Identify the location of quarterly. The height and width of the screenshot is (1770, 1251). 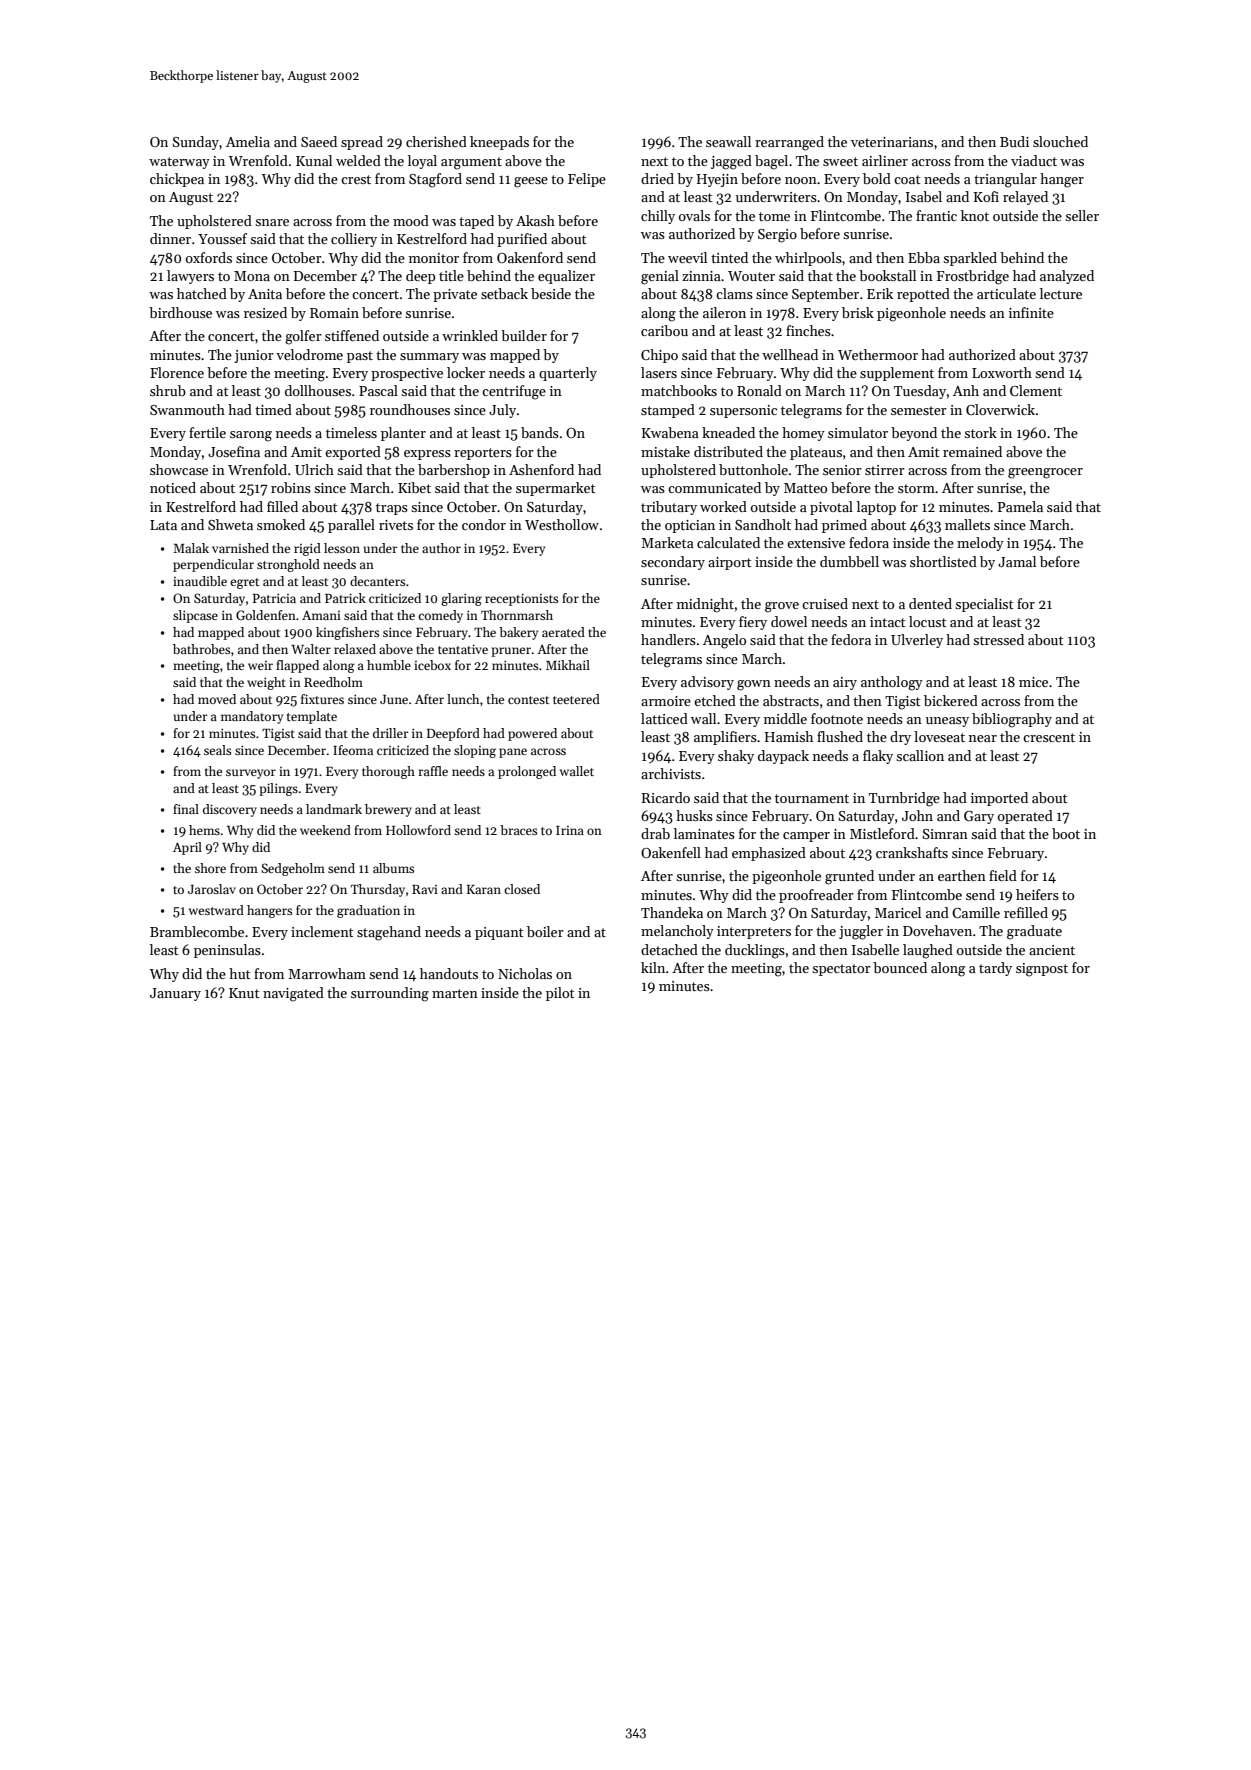
(568, 374).
